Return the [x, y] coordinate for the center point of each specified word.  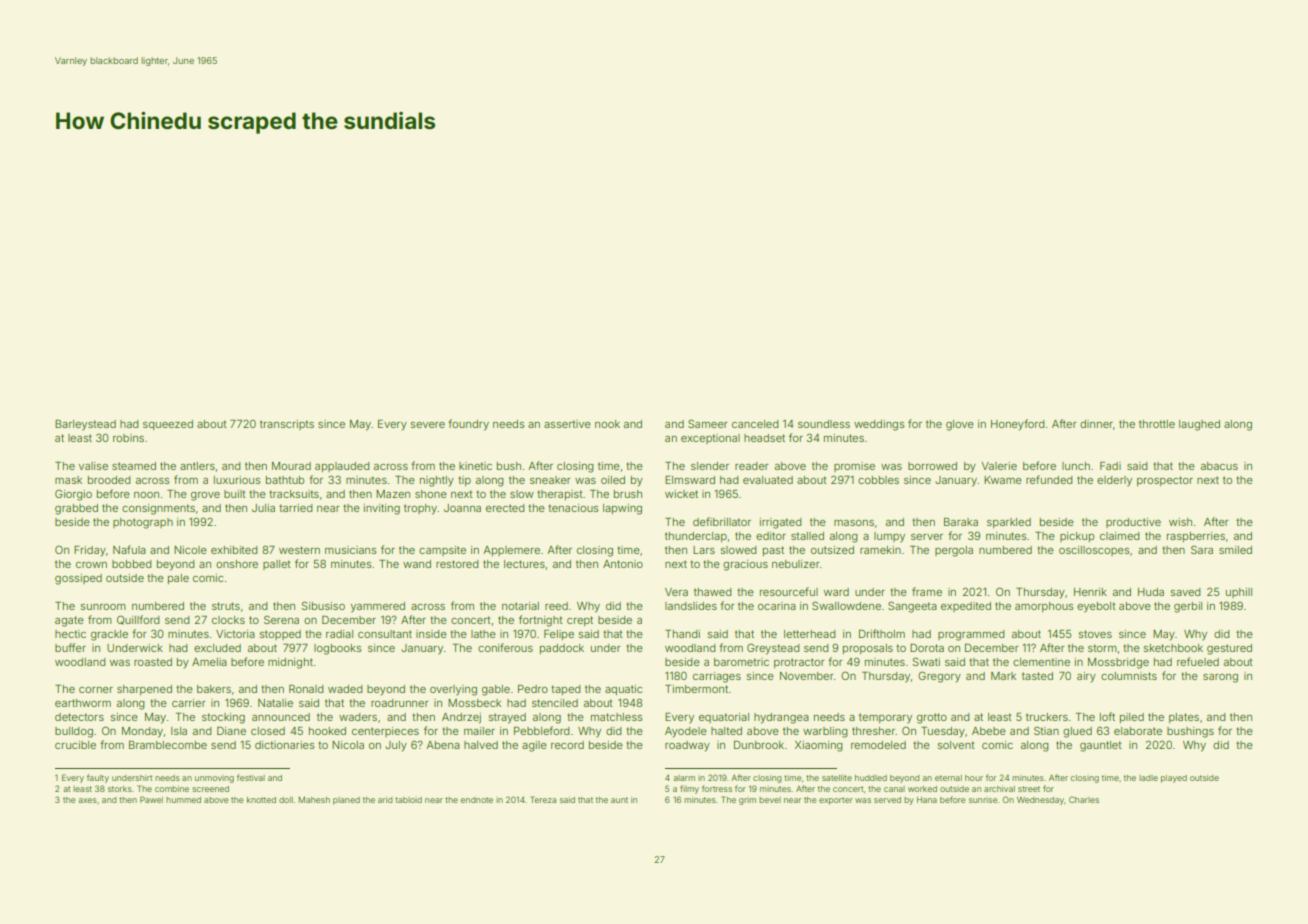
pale [178, 579]
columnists [1129, 676]
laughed [1199, 425]
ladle [1148, 778]
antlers [197, 466]
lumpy [889, 537]
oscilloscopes [1094, 551]
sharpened [144, 690]
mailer [479, 731]
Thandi [682, 634]
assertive [567, 424]
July [396, 746]
